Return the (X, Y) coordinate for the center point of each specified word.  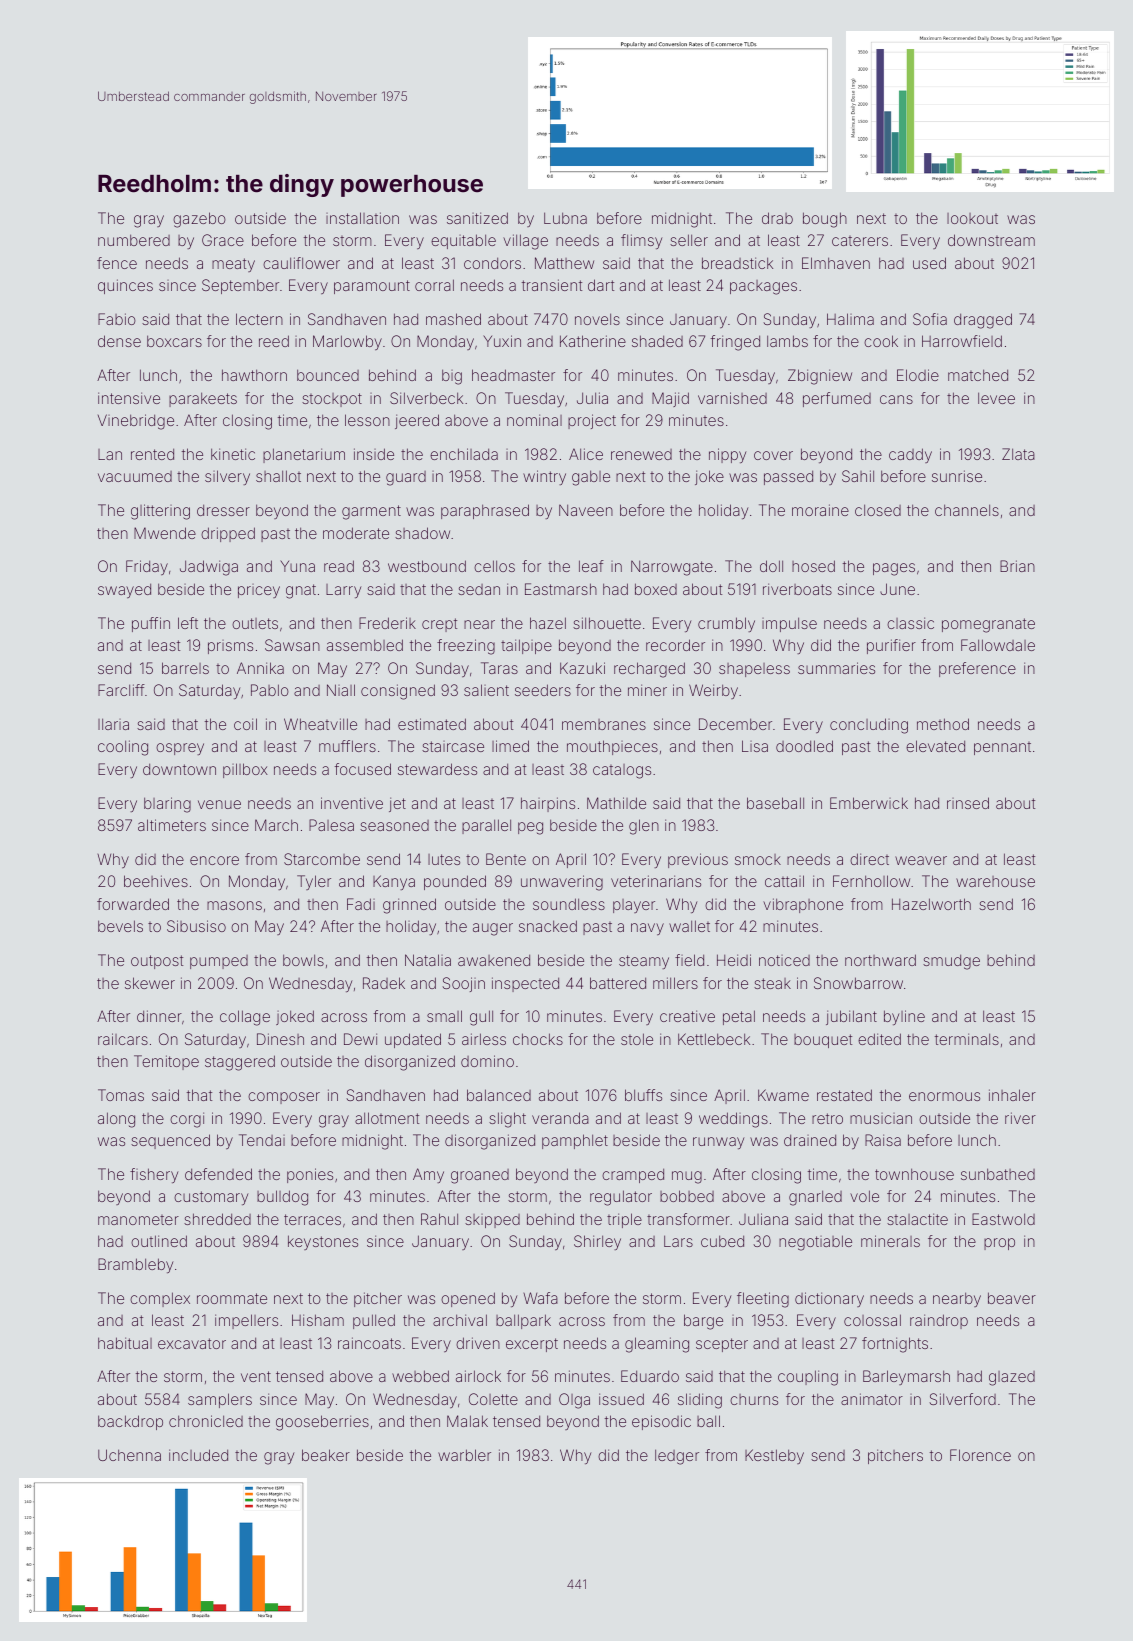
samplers (220, 1400)
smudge (951, 962)
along (116, 1120)
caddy (910, 455)
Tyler (314, 882)
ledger (677, 1457)
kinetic (233, 454)
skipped (492, 1221)
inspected (525, 984)
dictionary (829, 1299)
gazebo (199, 220)
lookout (972, 218)
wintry (544, 477)
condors (492, 263)
